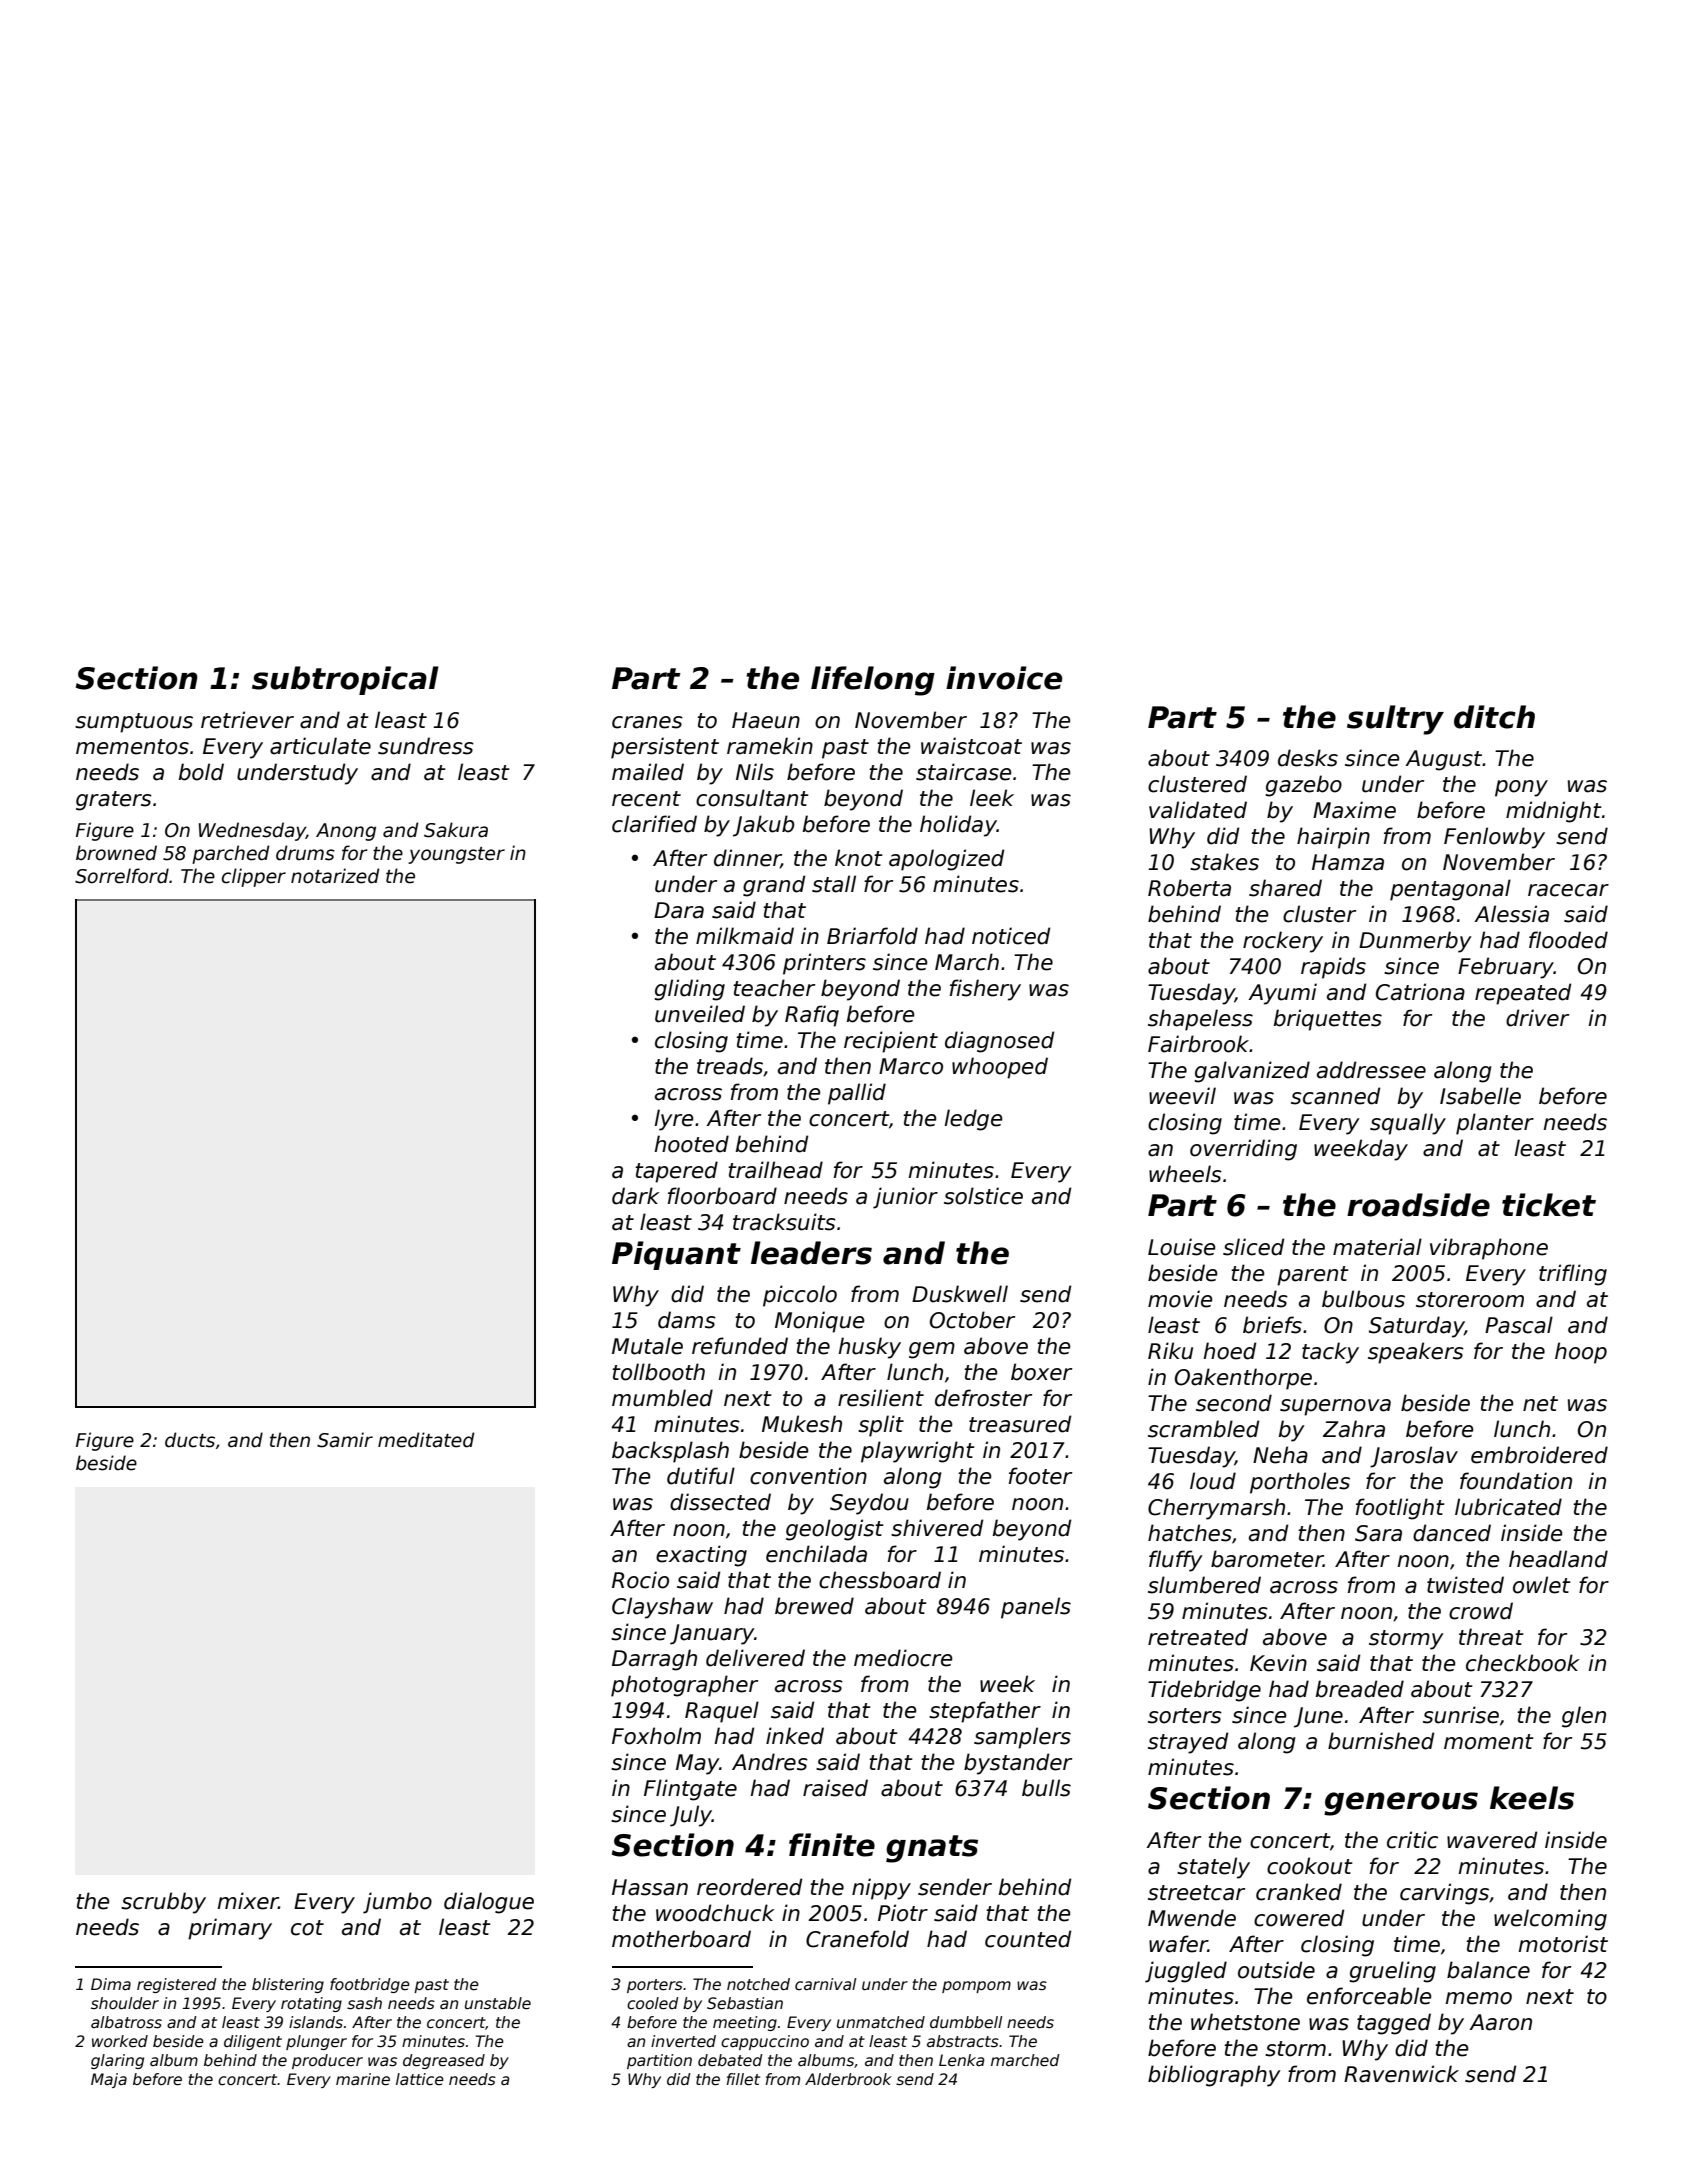  I want to click on finite, so click(832, 1845).
